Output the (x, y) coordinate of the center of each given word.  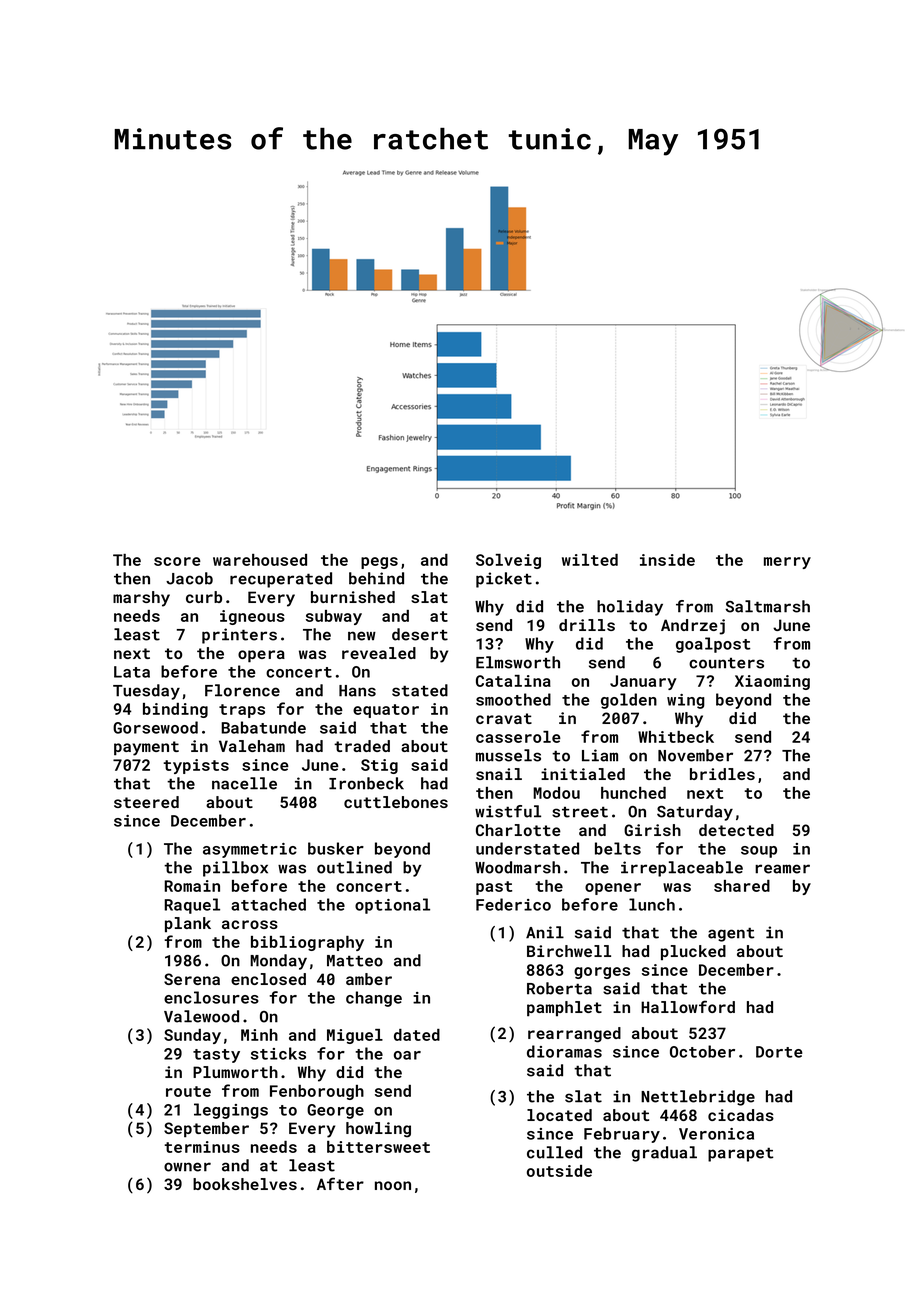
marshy (141, 599)
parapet (740, 1154)
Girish (652, 830)
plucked (693, 952)
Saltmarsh (768, 606)
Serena (192, 979)
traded (362, 746)
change (374, 999)
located (559, 1115)
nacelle (244, 783)
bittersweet (378, 1147)
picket (504, 580)
